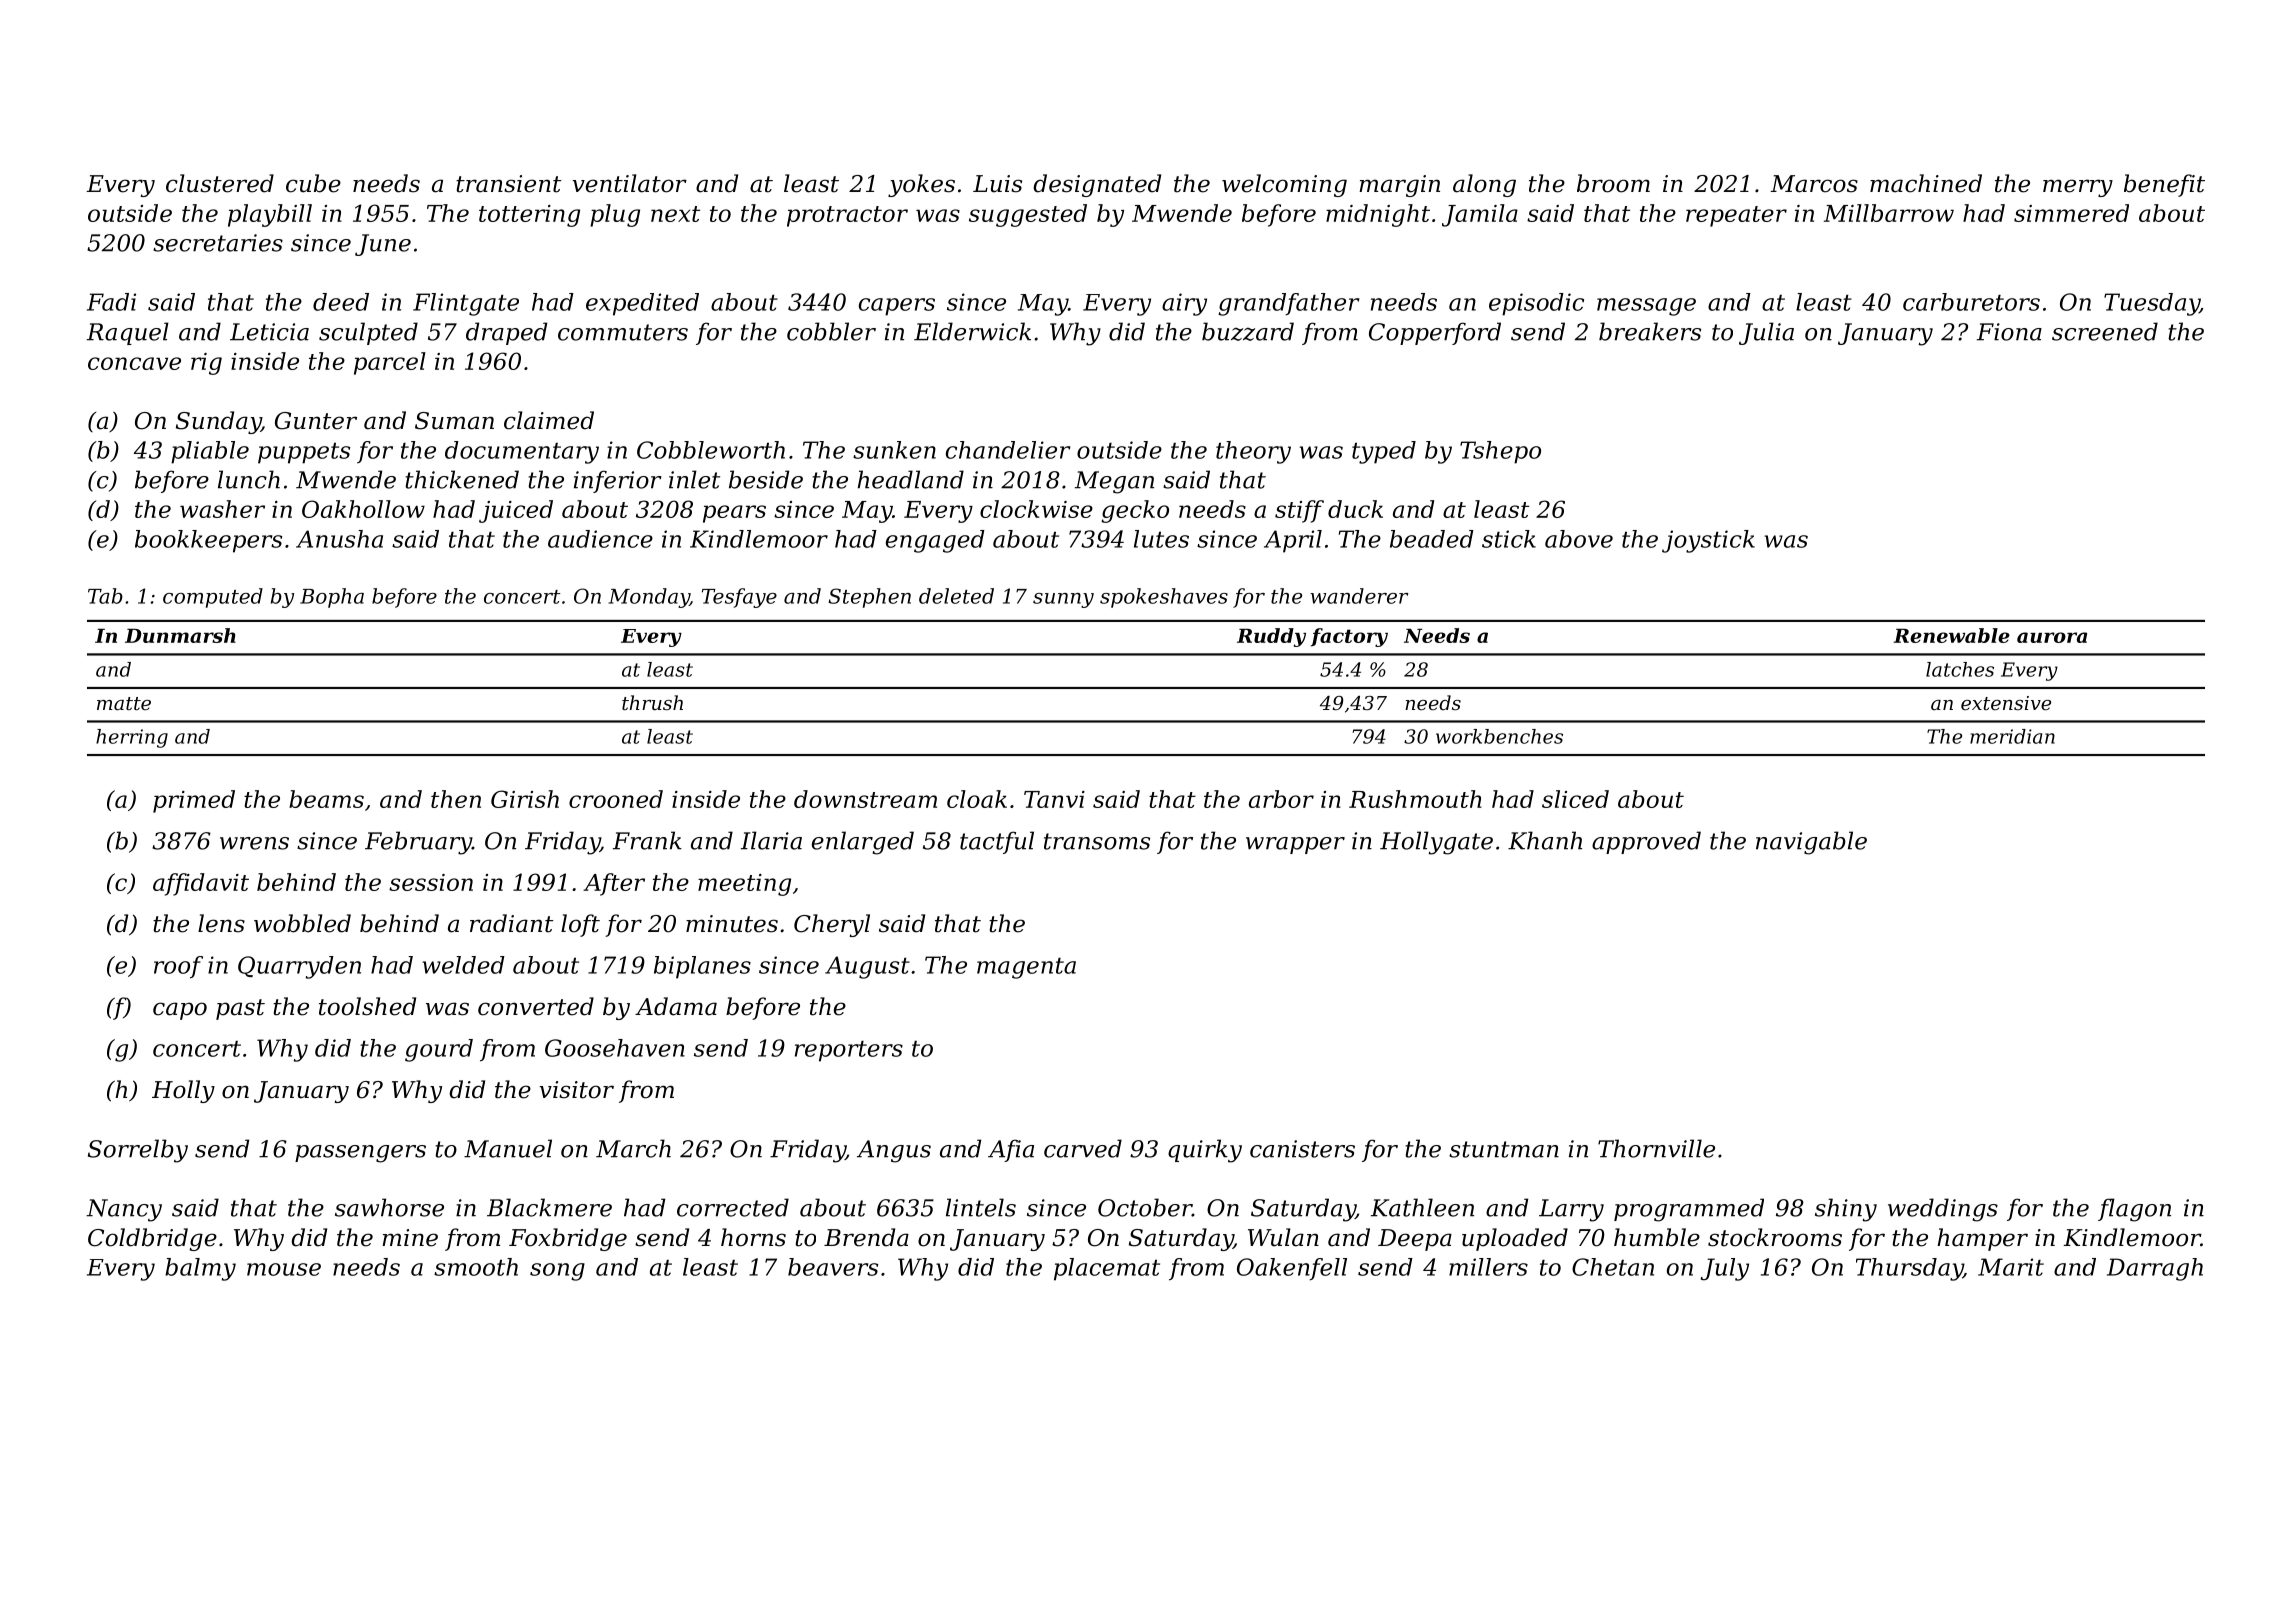  Describe the element at coordinates (462, 479) in the screenshot. I see `thickened` at that location.
